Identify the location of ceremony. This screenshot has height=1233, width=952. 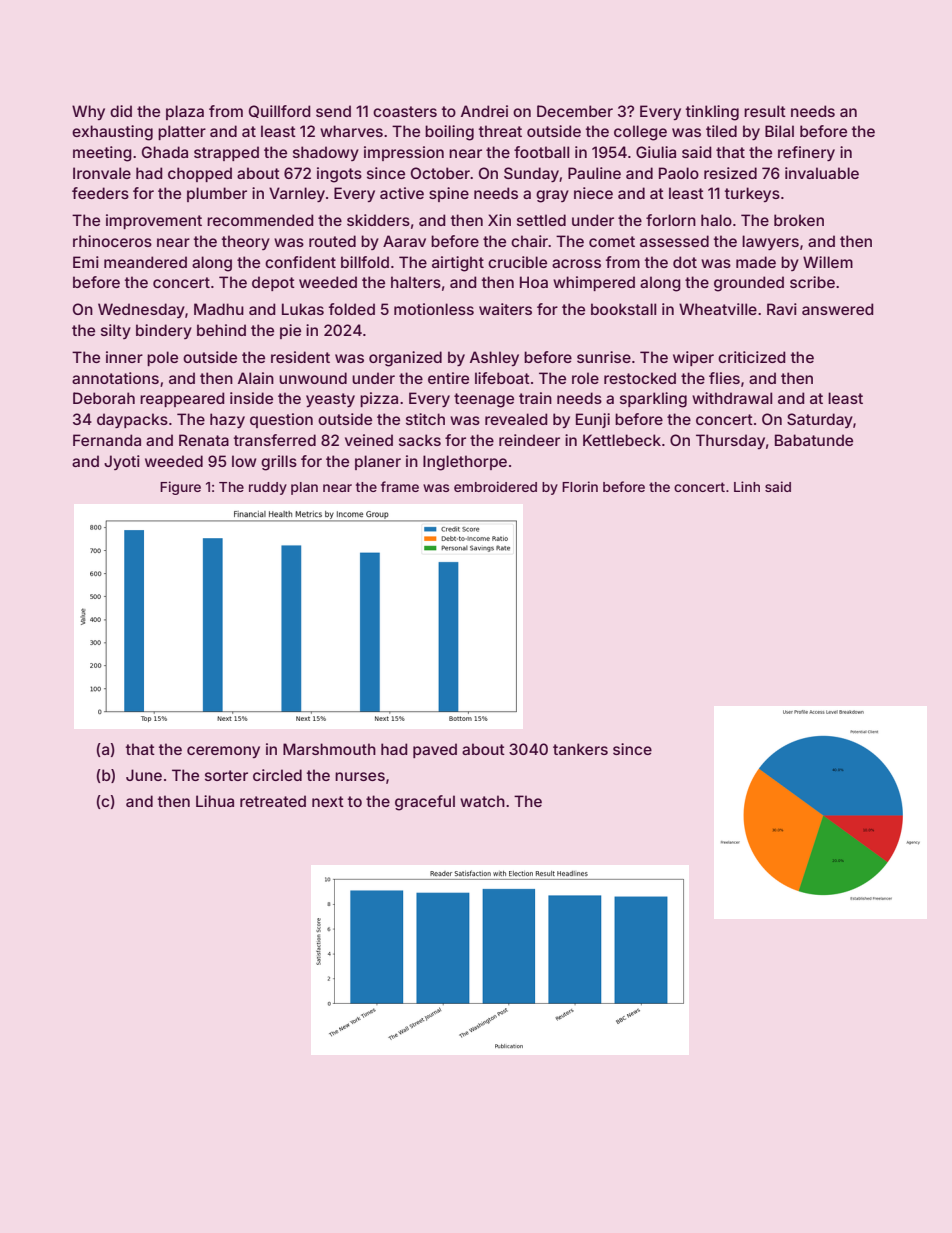
(223, 752).
